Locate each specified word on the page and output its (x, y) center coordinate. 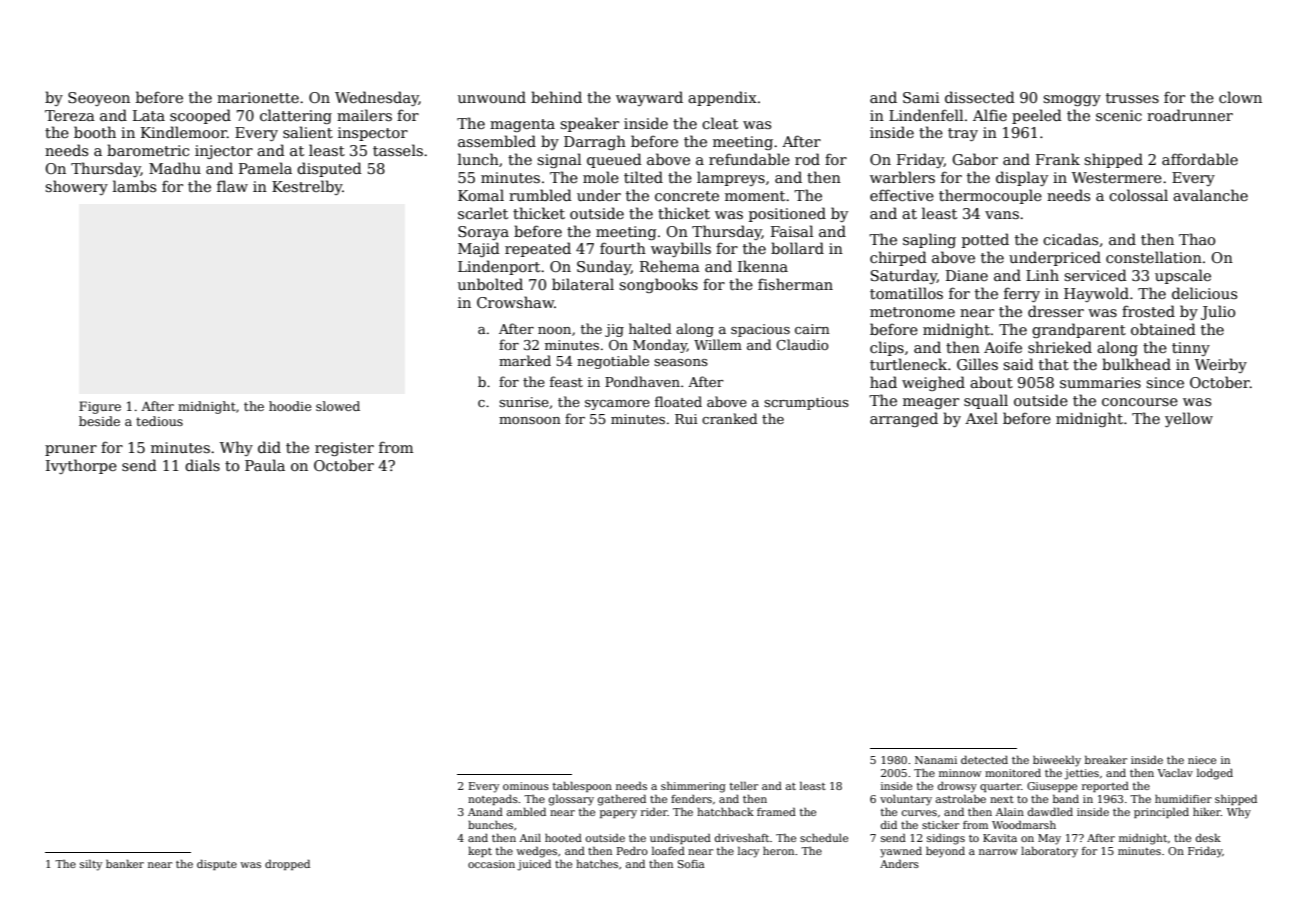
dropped (287, 864)
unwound (492, 97)
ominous (526, 786)
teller (744, 785)
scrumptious (806, 403)
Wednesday (377, 98)
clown (1240, 97)
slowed (338, 406)
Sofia (691, 864)
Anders (899, 863)
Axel (981, 418)
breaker (1106, 759)
